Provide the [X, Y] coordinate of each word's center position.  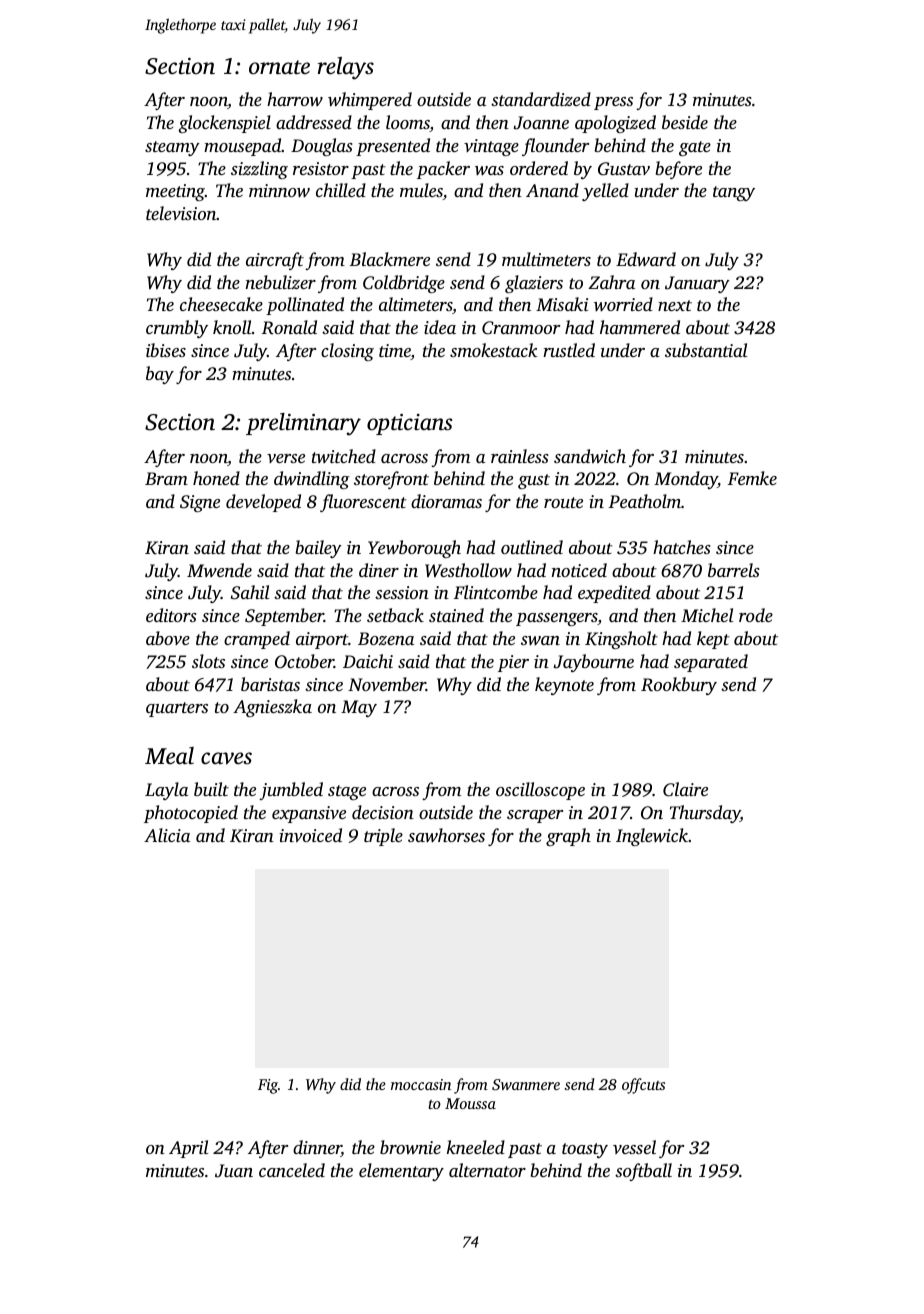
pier [513, 663]
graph [568, 837]
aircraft [275, 261]
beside [685, 122]
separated [711, 663]
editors [171, 615]
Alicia [167, 835]
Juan [234, 1171]
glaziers [534, 284]
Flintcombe [496, 592]
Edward [646, 259]
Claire [685, 789]
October [304, 661]
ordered [539, 168]
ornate [279, 67]
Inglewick [652, 837]
